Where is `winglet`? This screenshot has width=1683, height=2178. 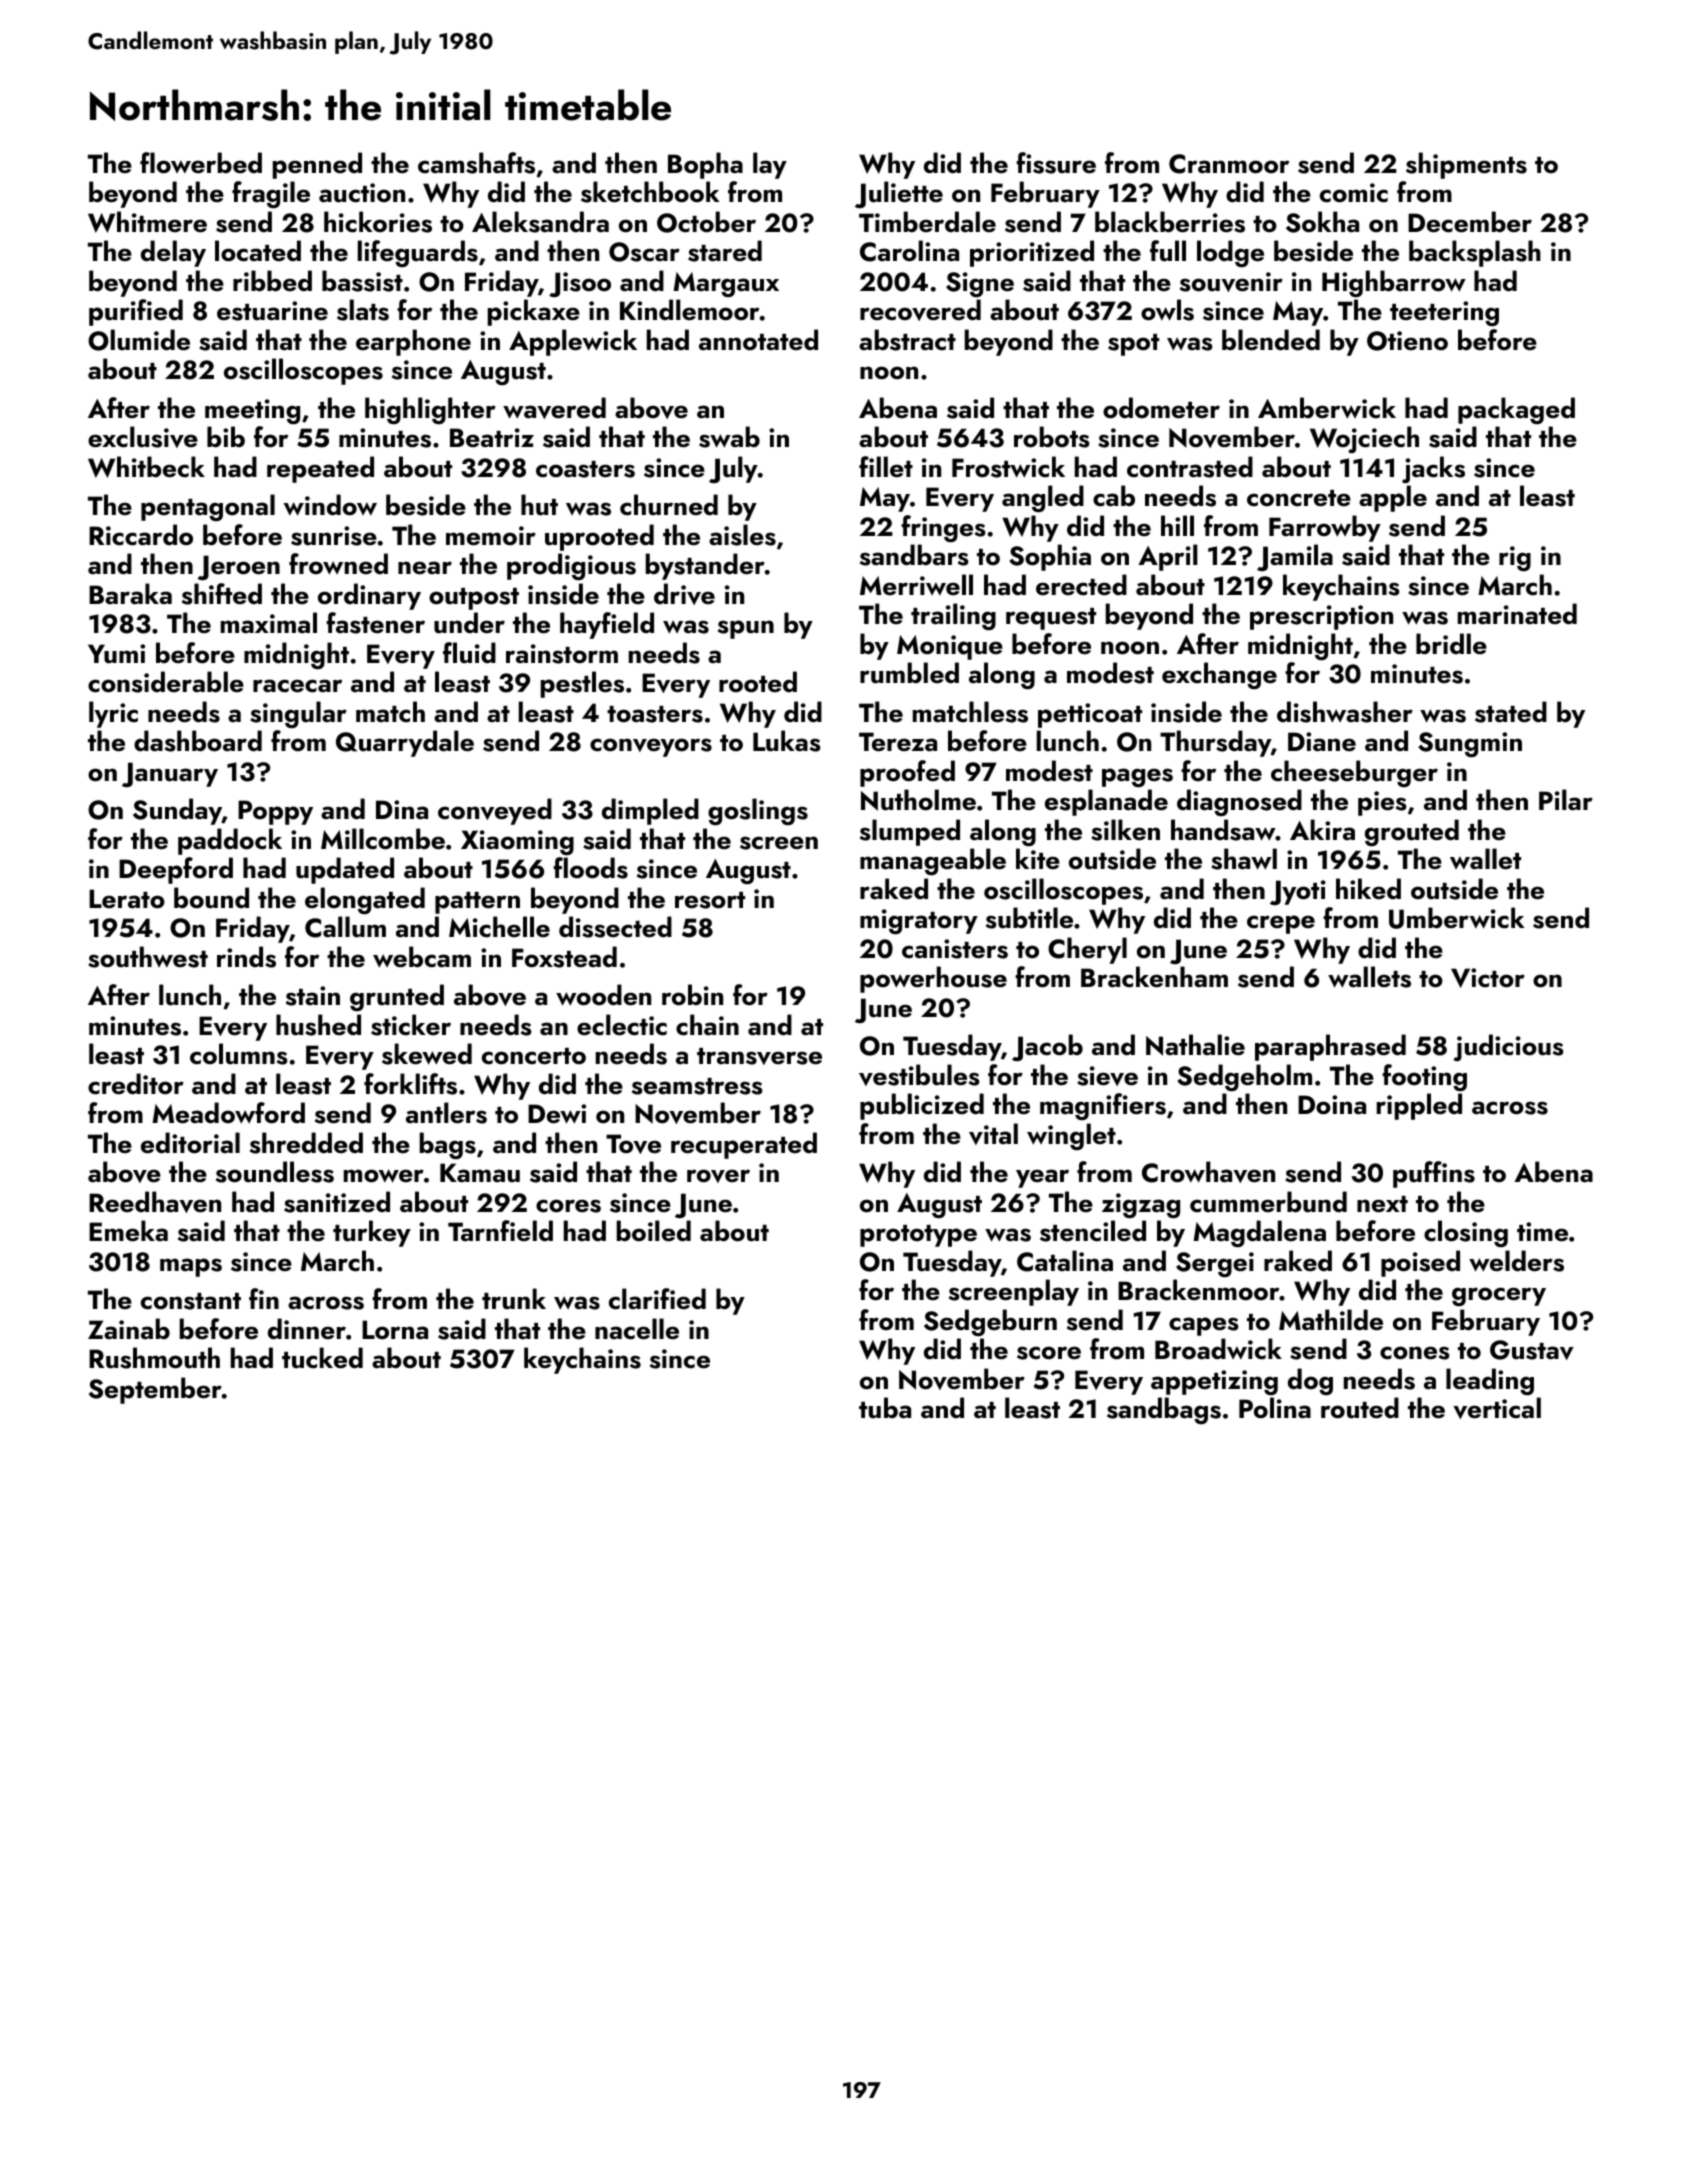
winglet is located at coordinates (1071, 1136).
